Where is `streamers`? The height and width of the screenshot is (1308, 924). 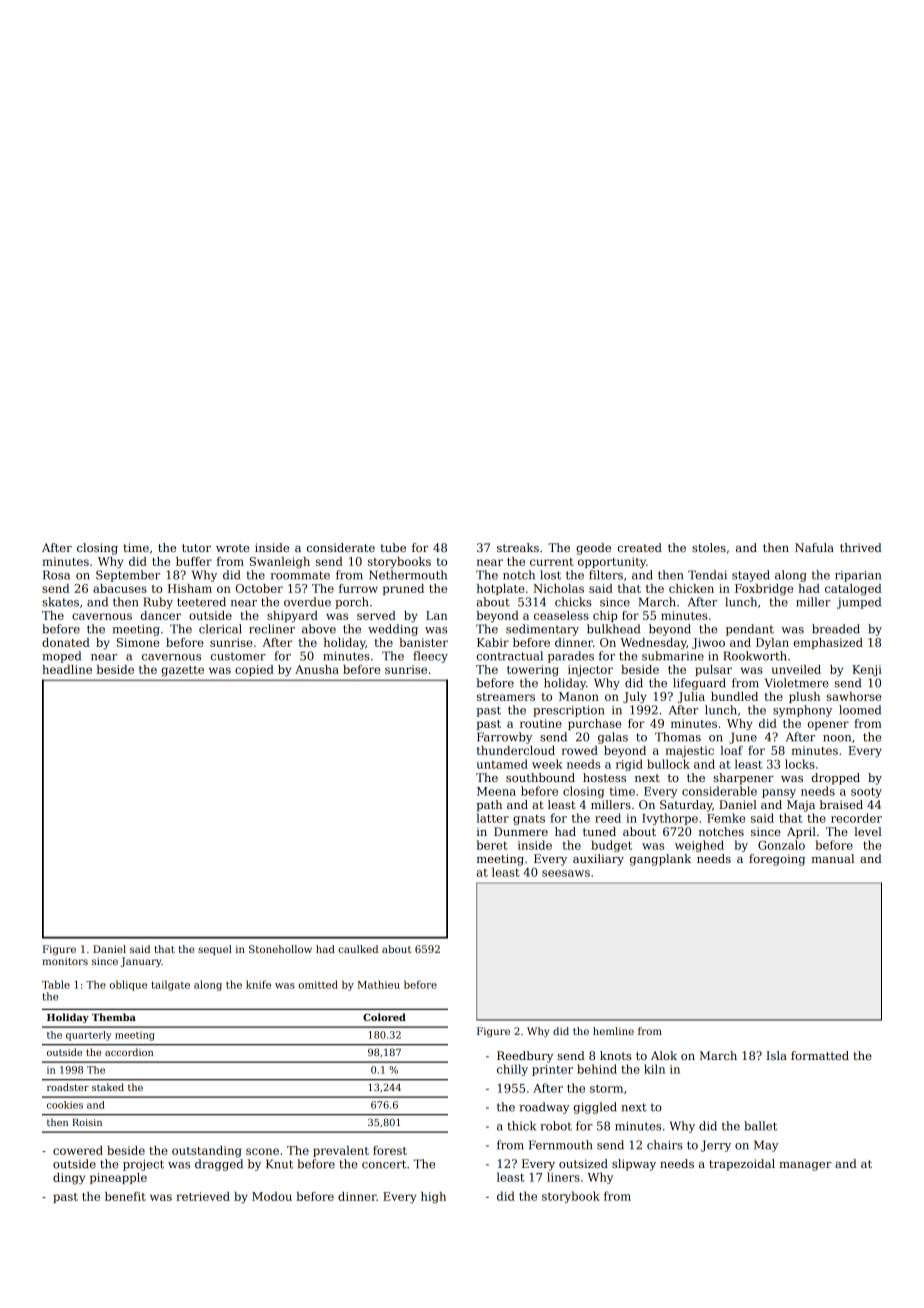 streamers is located at coordinates (506, 697).
